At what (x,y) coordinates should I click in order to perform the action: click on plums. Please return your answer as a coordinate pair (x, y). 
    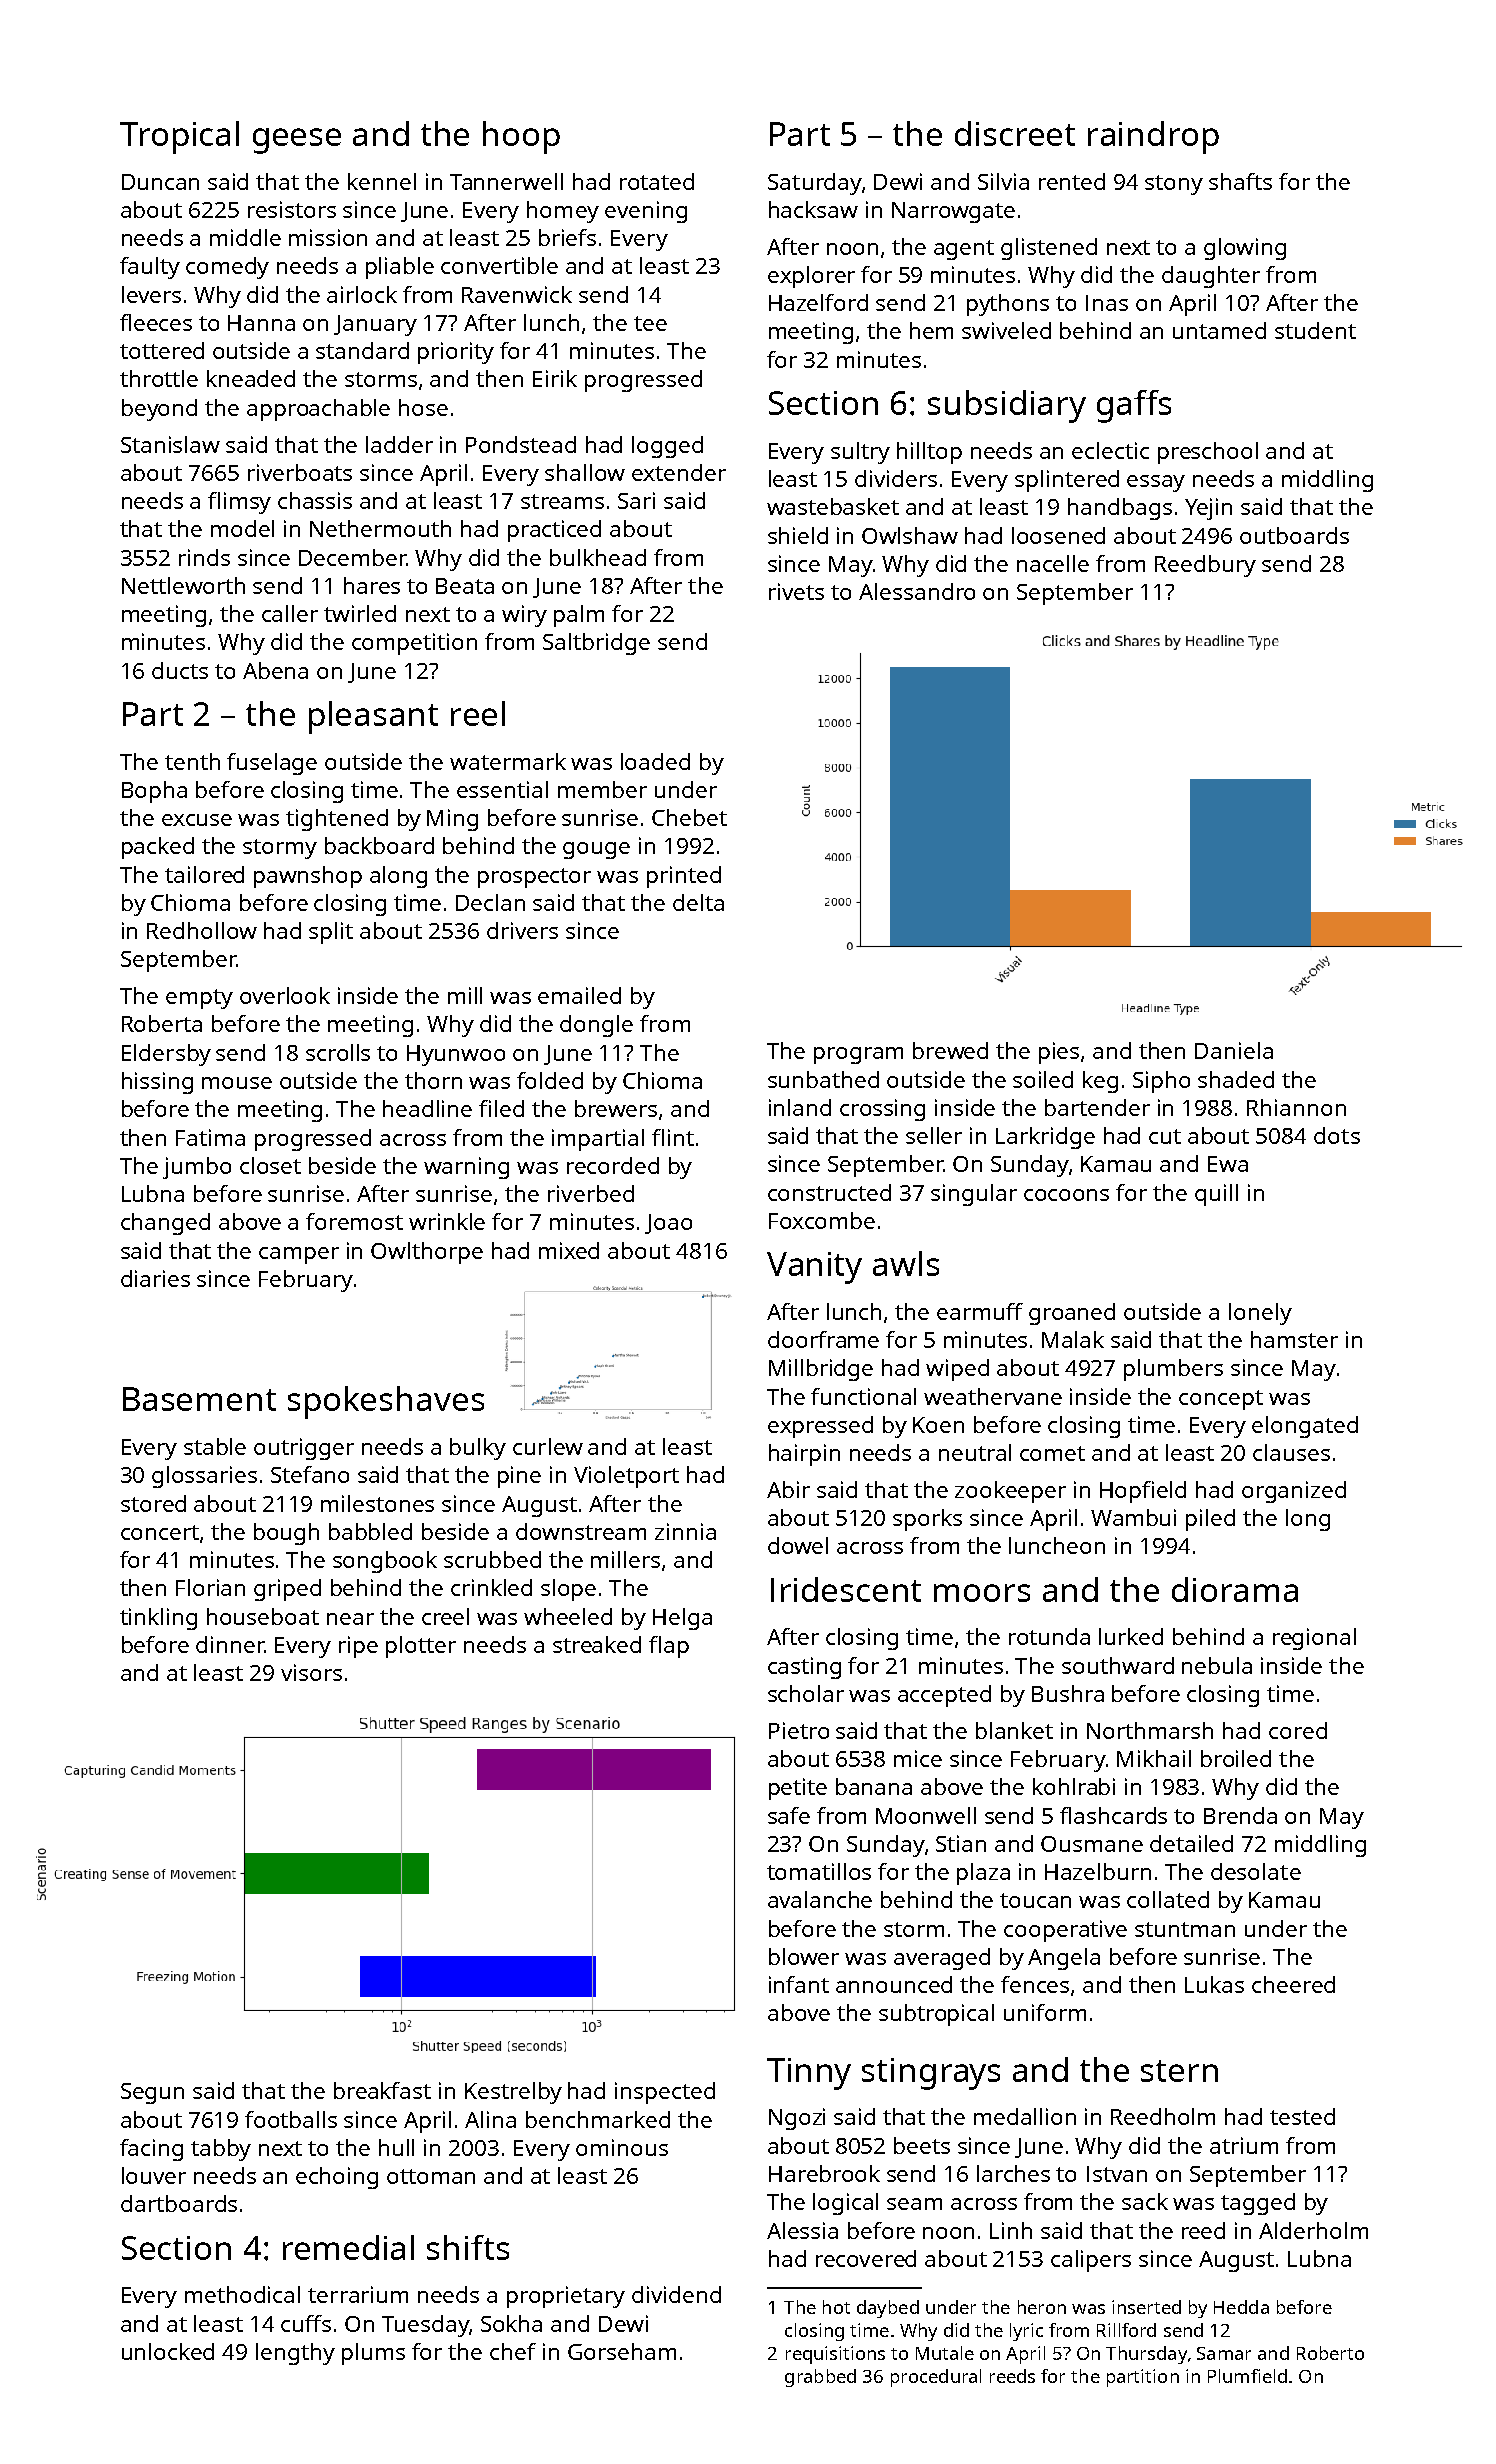
    Looking at the image, I should click on (373, 2354).
